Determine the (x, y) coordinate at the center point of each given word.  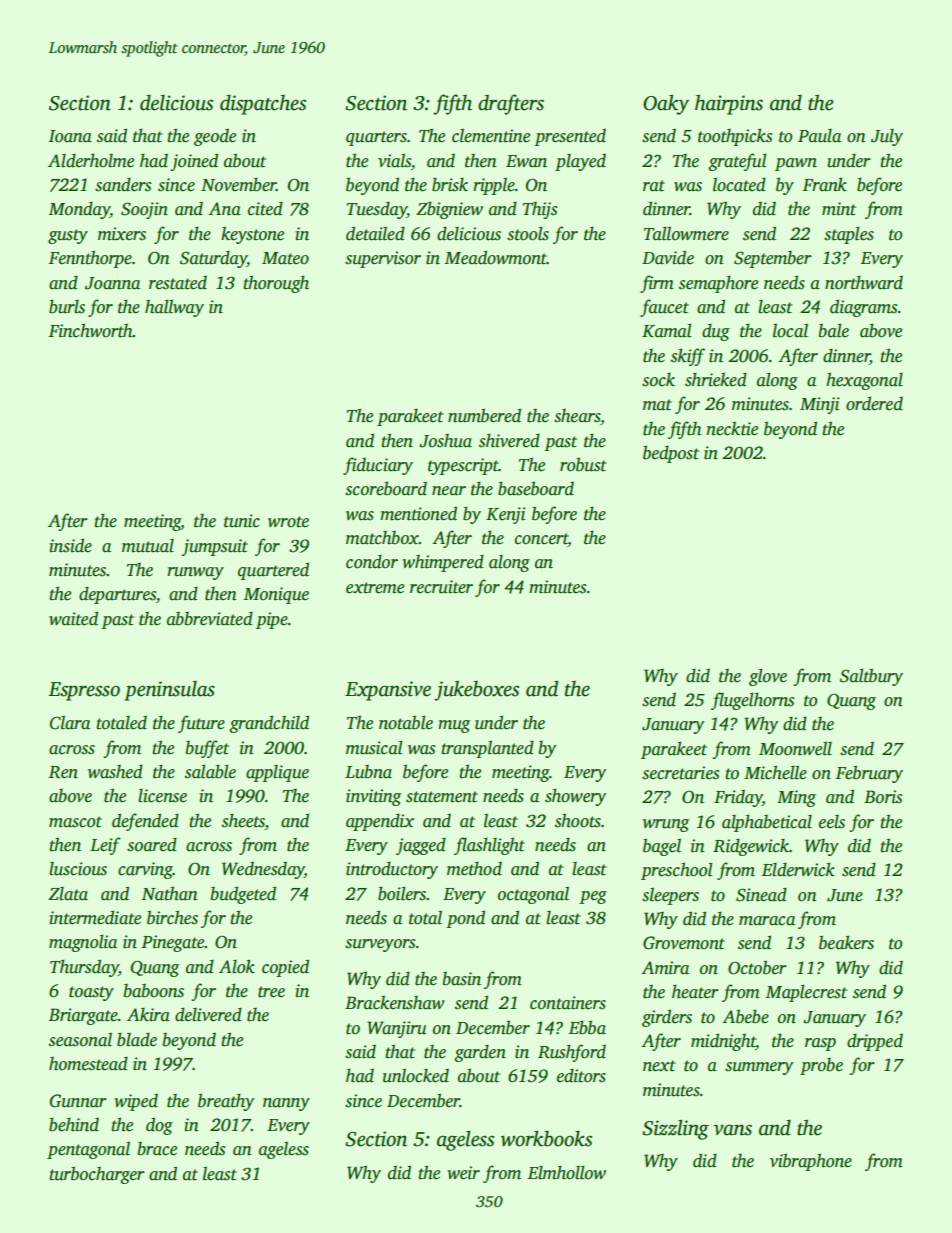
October (757, 967)
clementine (491, 136)
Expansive (388, 691)
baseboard (536, 488)
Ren (63, 772)
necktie (732, 429)
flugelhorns (752, 701)
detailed (375, 233)
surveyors (380, 945)
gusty (68, 236)
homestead (88, 1063)
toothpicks (735, 137)
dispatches (263, 104)
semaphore (718, 284)
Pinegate (173, 943)
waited (73, 618)
